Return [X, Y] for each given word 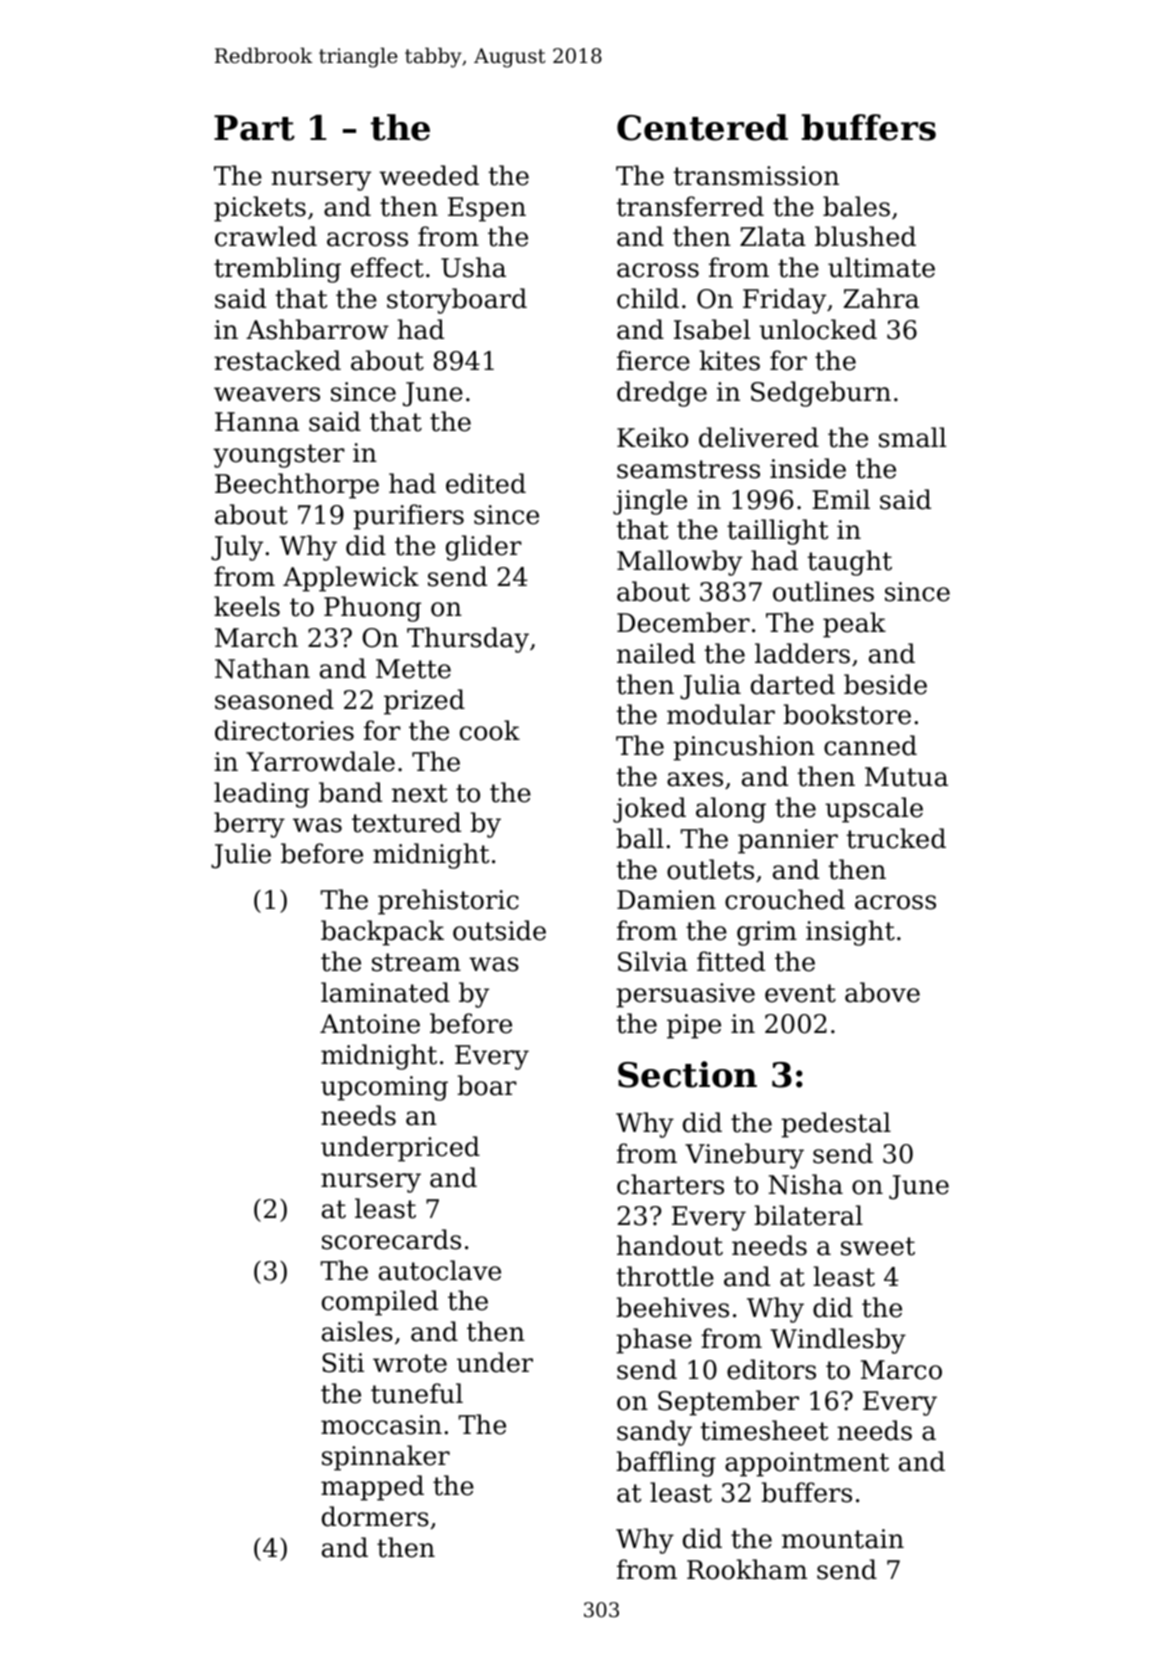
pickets [260, 209]
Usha [473, 267]
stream [416, 962]
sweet [878, 1246]
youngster [279, 456]
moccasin [381, 1425]
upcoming [384, 1088]
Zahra [881, 298]
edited [486, 483]
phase [654, 1341]
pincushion [744, 748]
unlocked [818, 329]
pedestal [836, 1125]
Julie [241, 856]
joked [649, 810]
